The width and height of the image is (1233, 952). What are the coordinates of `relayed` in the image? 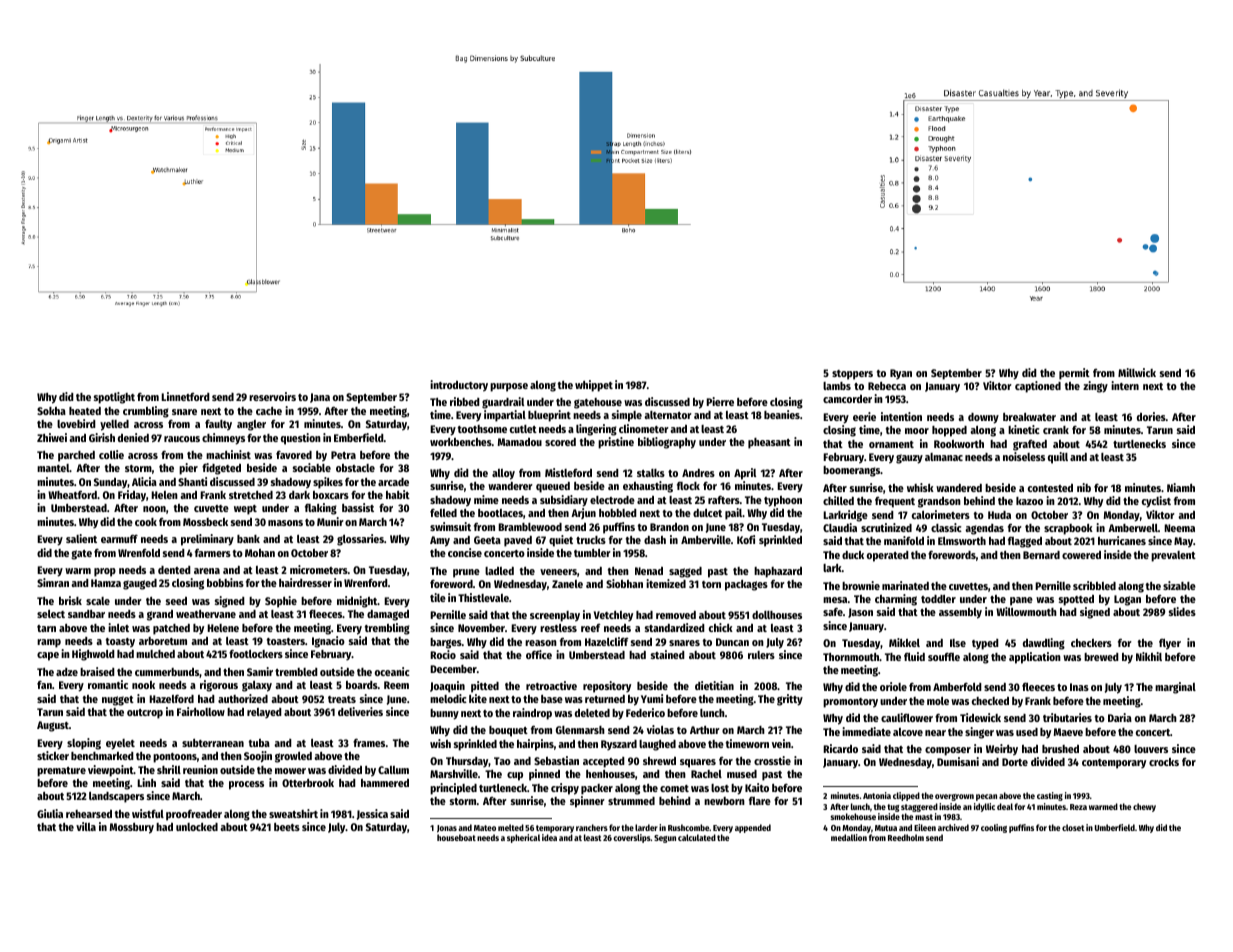 It's located at (264, 713).
